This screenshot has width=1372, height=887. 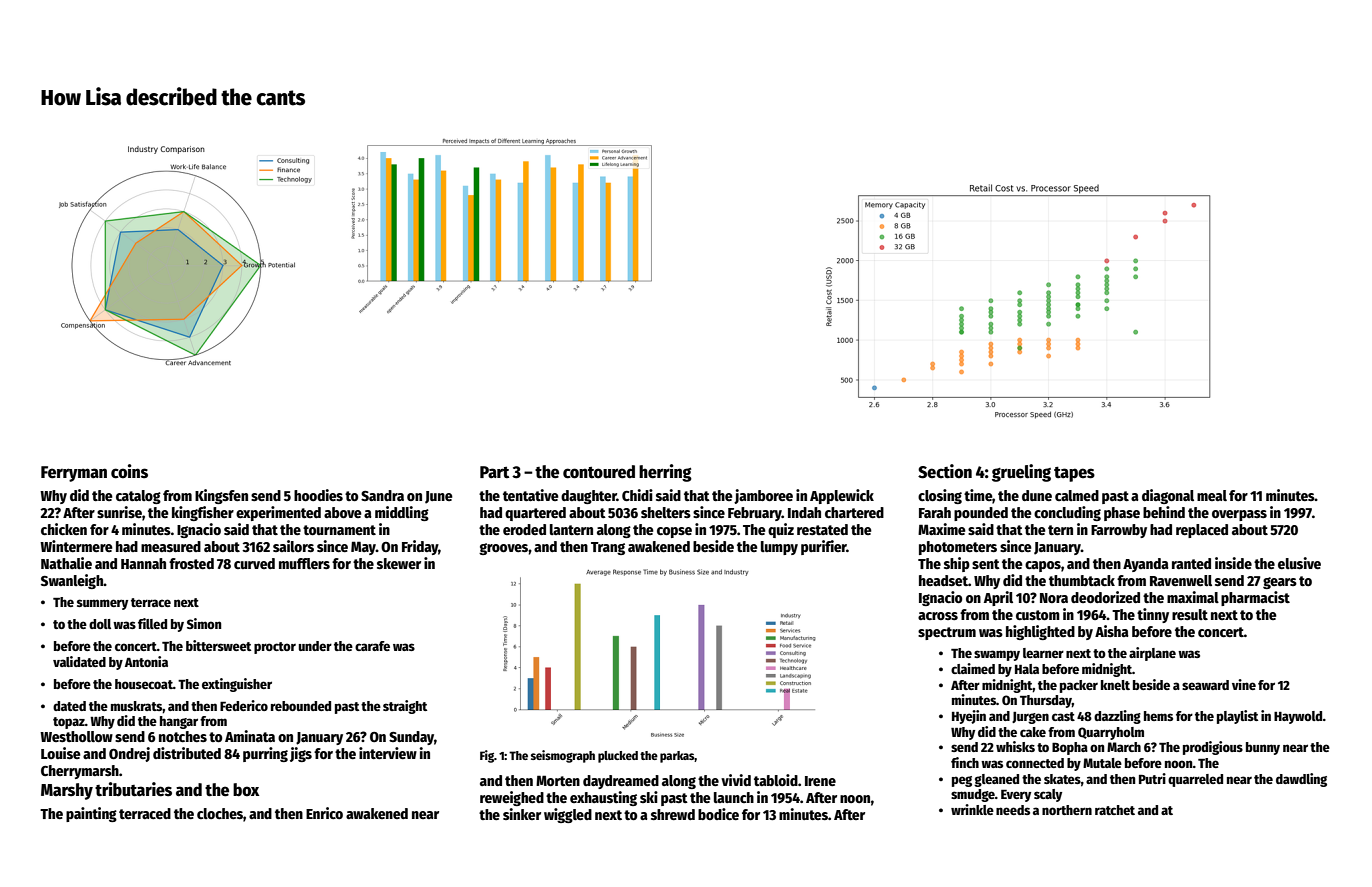 What do you see at coordinates (129, 471) in the screenshot?
I see `coins` at bounding box center [129, 471].
